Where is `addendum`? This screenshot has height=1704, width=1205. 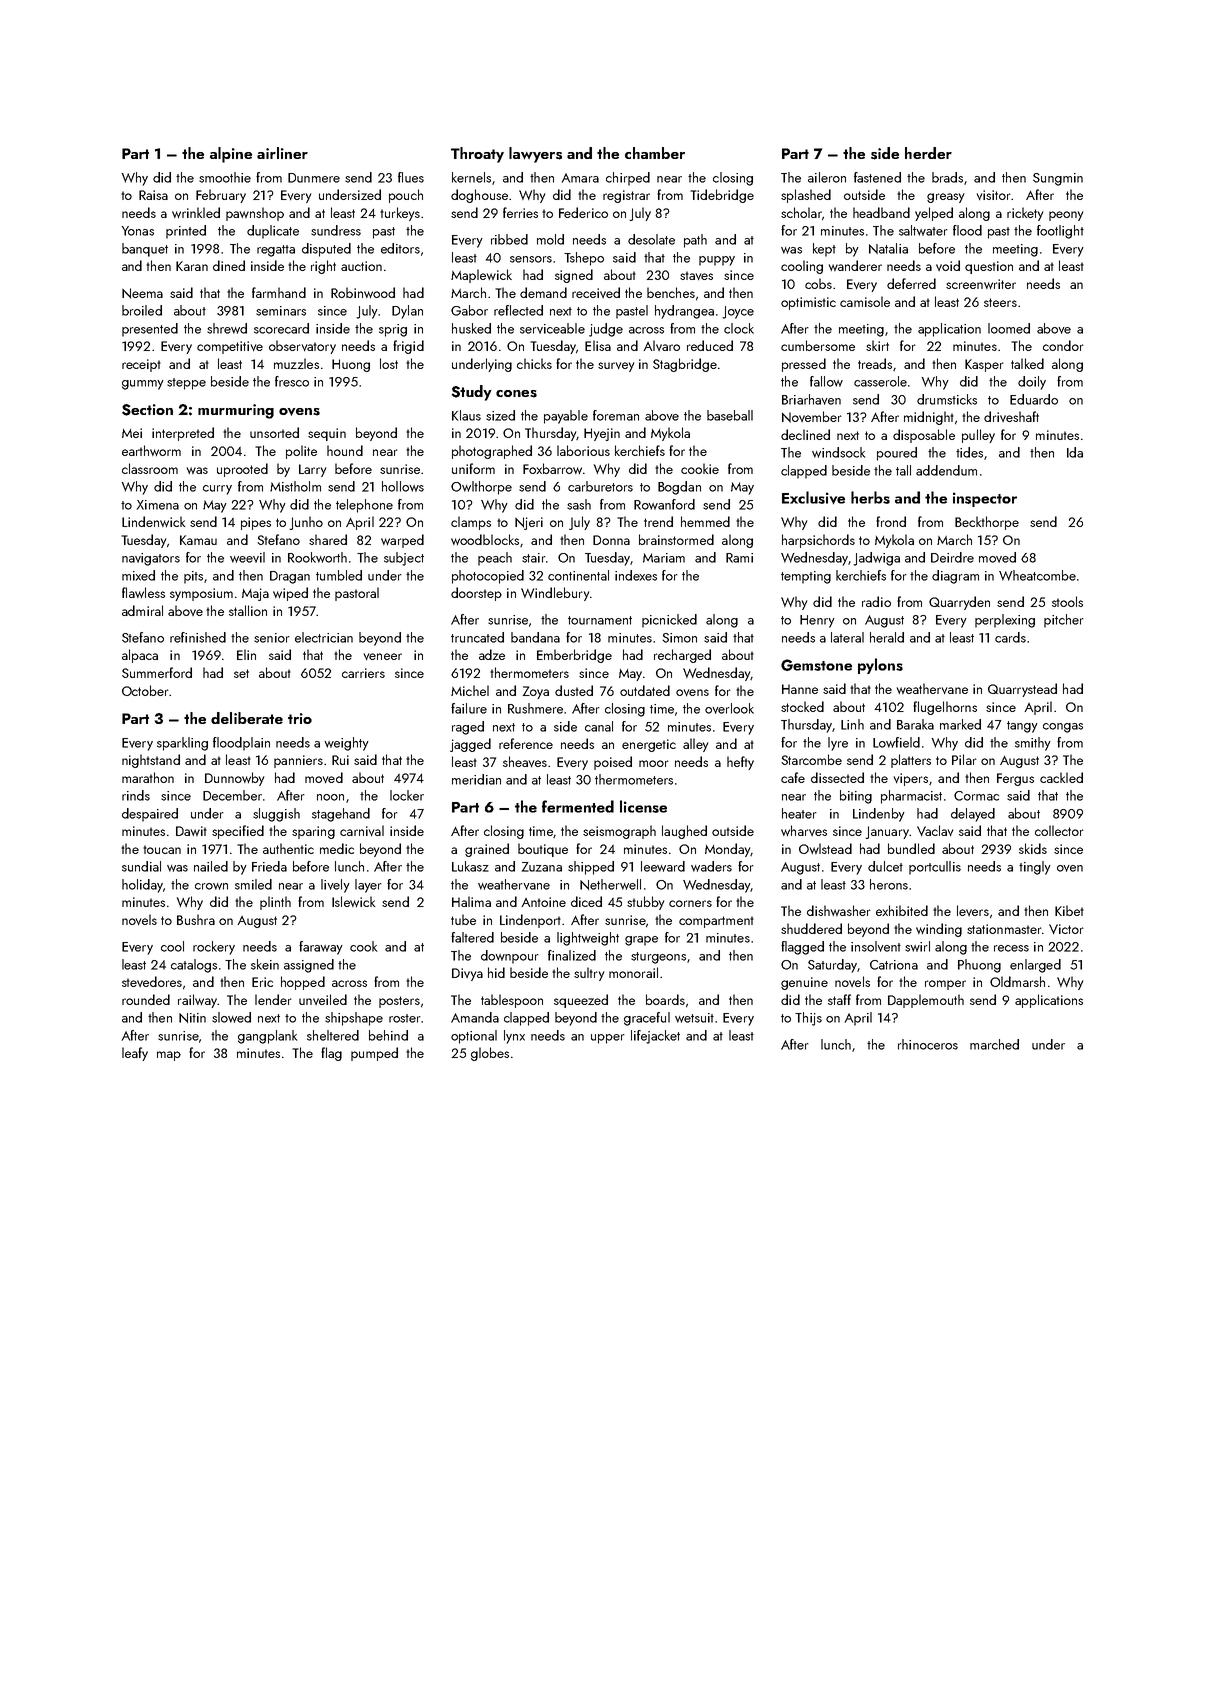 addendum is located at coordinates (946, 470).
